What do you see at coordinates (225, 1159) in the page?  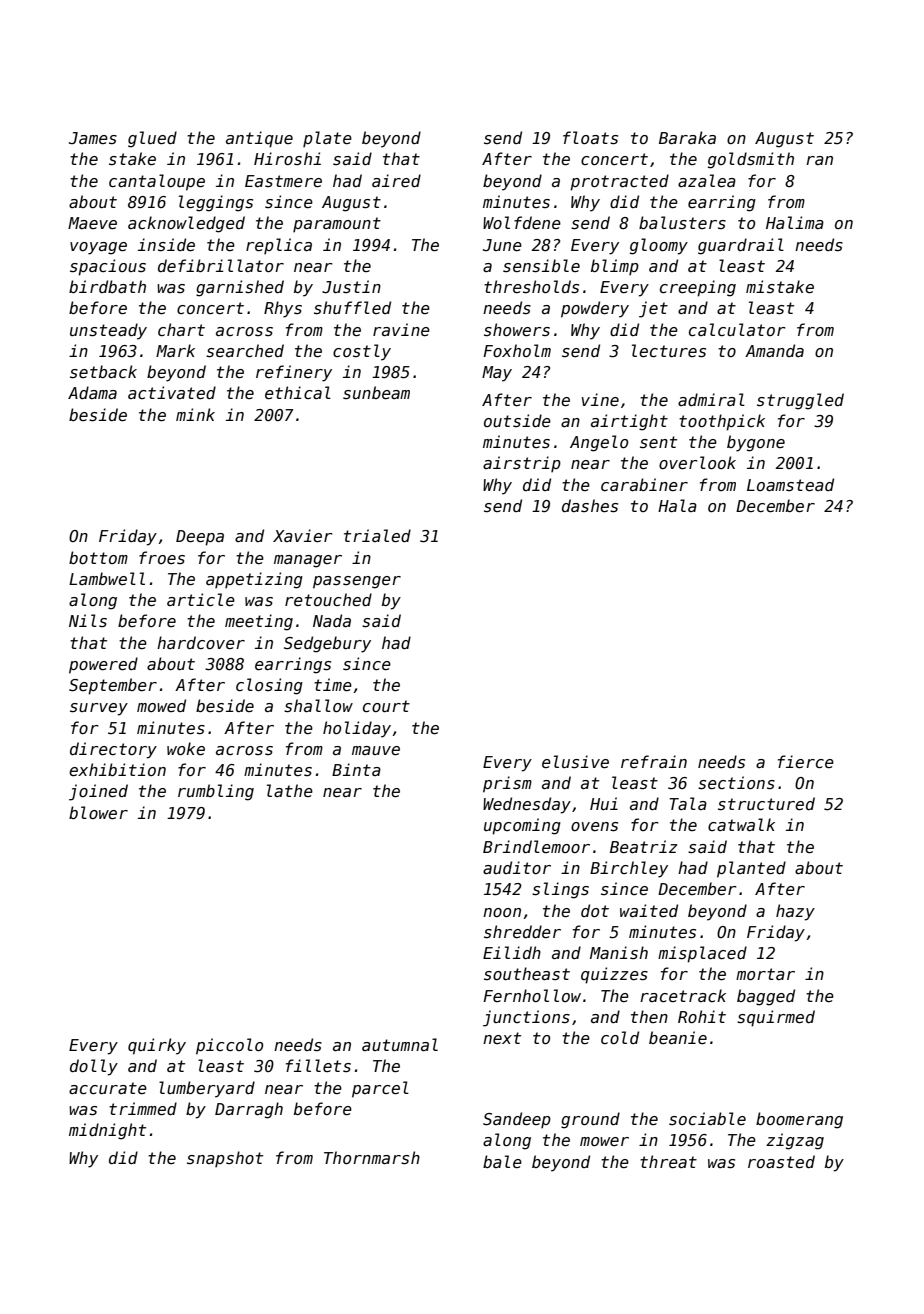 I see `snapshot` at bounding box center [225, 1159].
